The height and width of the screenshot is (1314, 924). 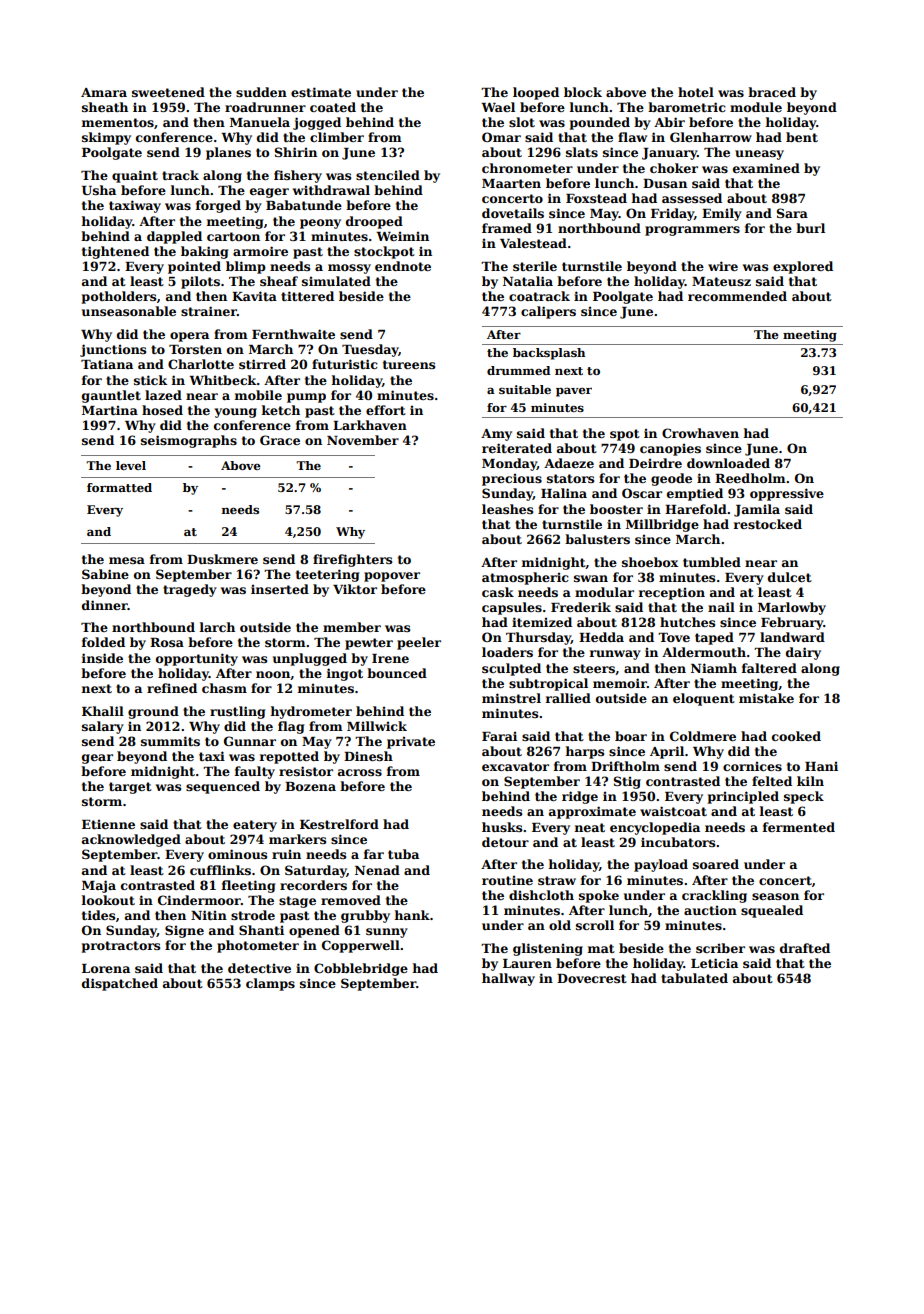 What do you see at coordinates (119, 487) in the screenshot?
I see `formatted` at bounding box center [119, 487].
